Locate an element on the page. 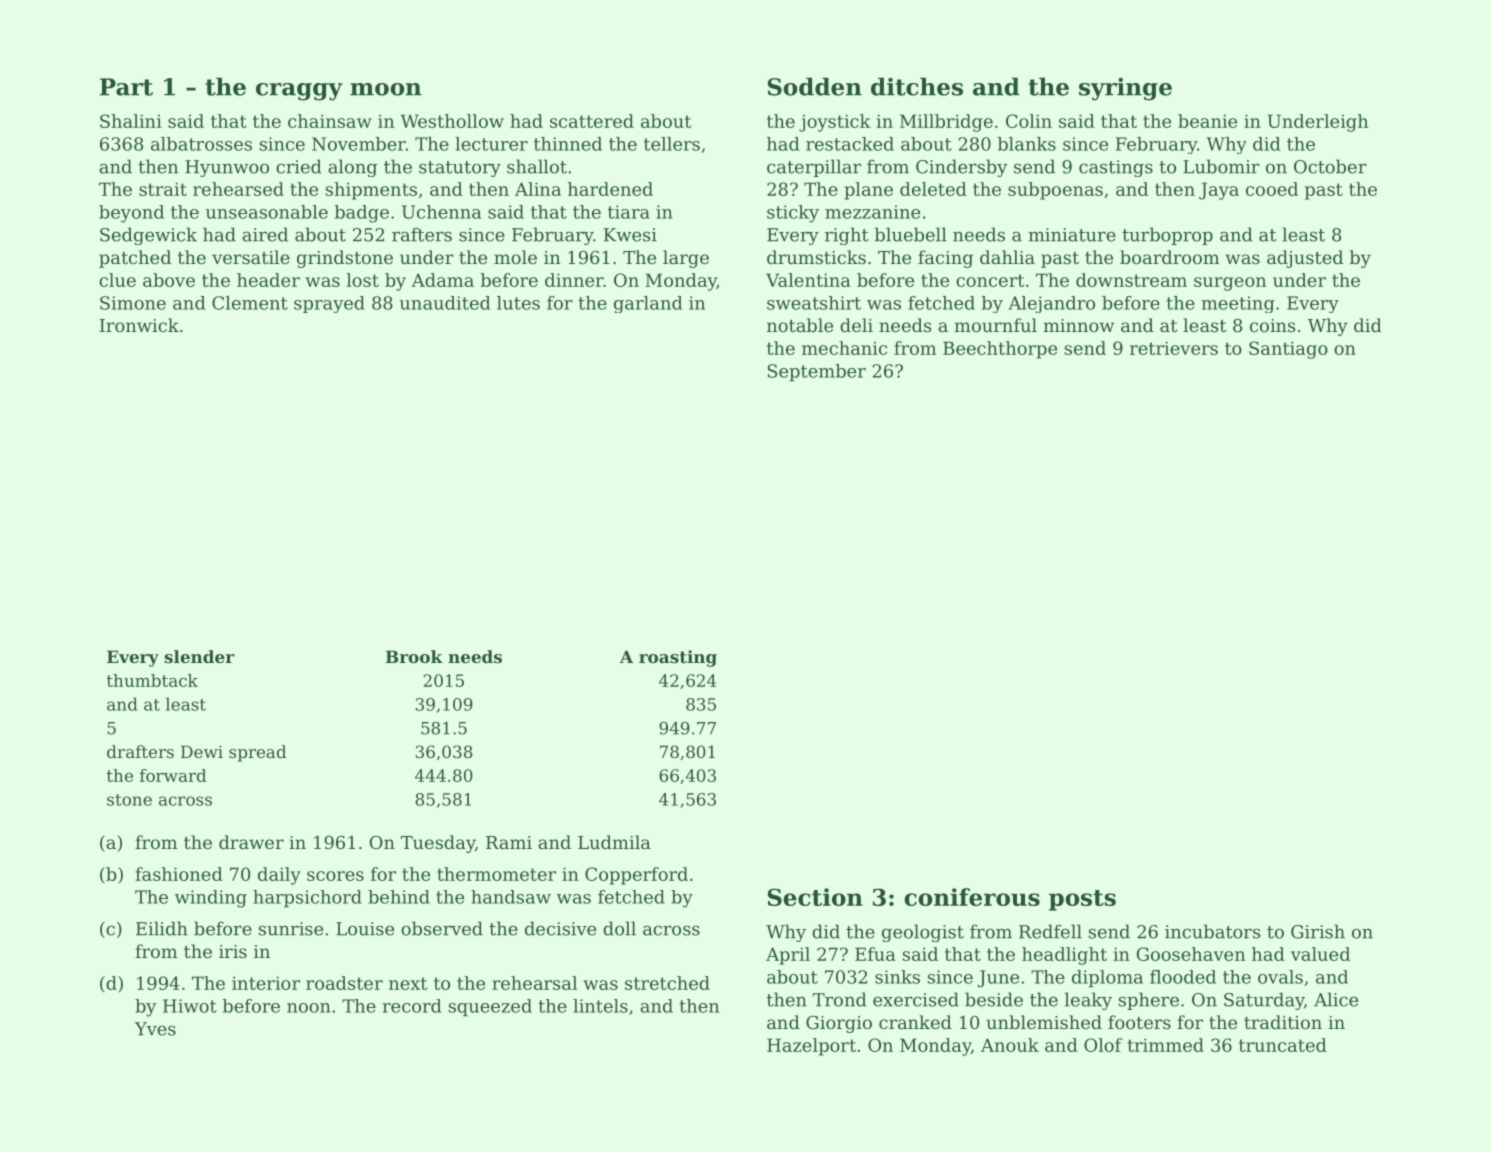 This document has height=1152, width=1491. cried is located at coordinates (299, 166).
